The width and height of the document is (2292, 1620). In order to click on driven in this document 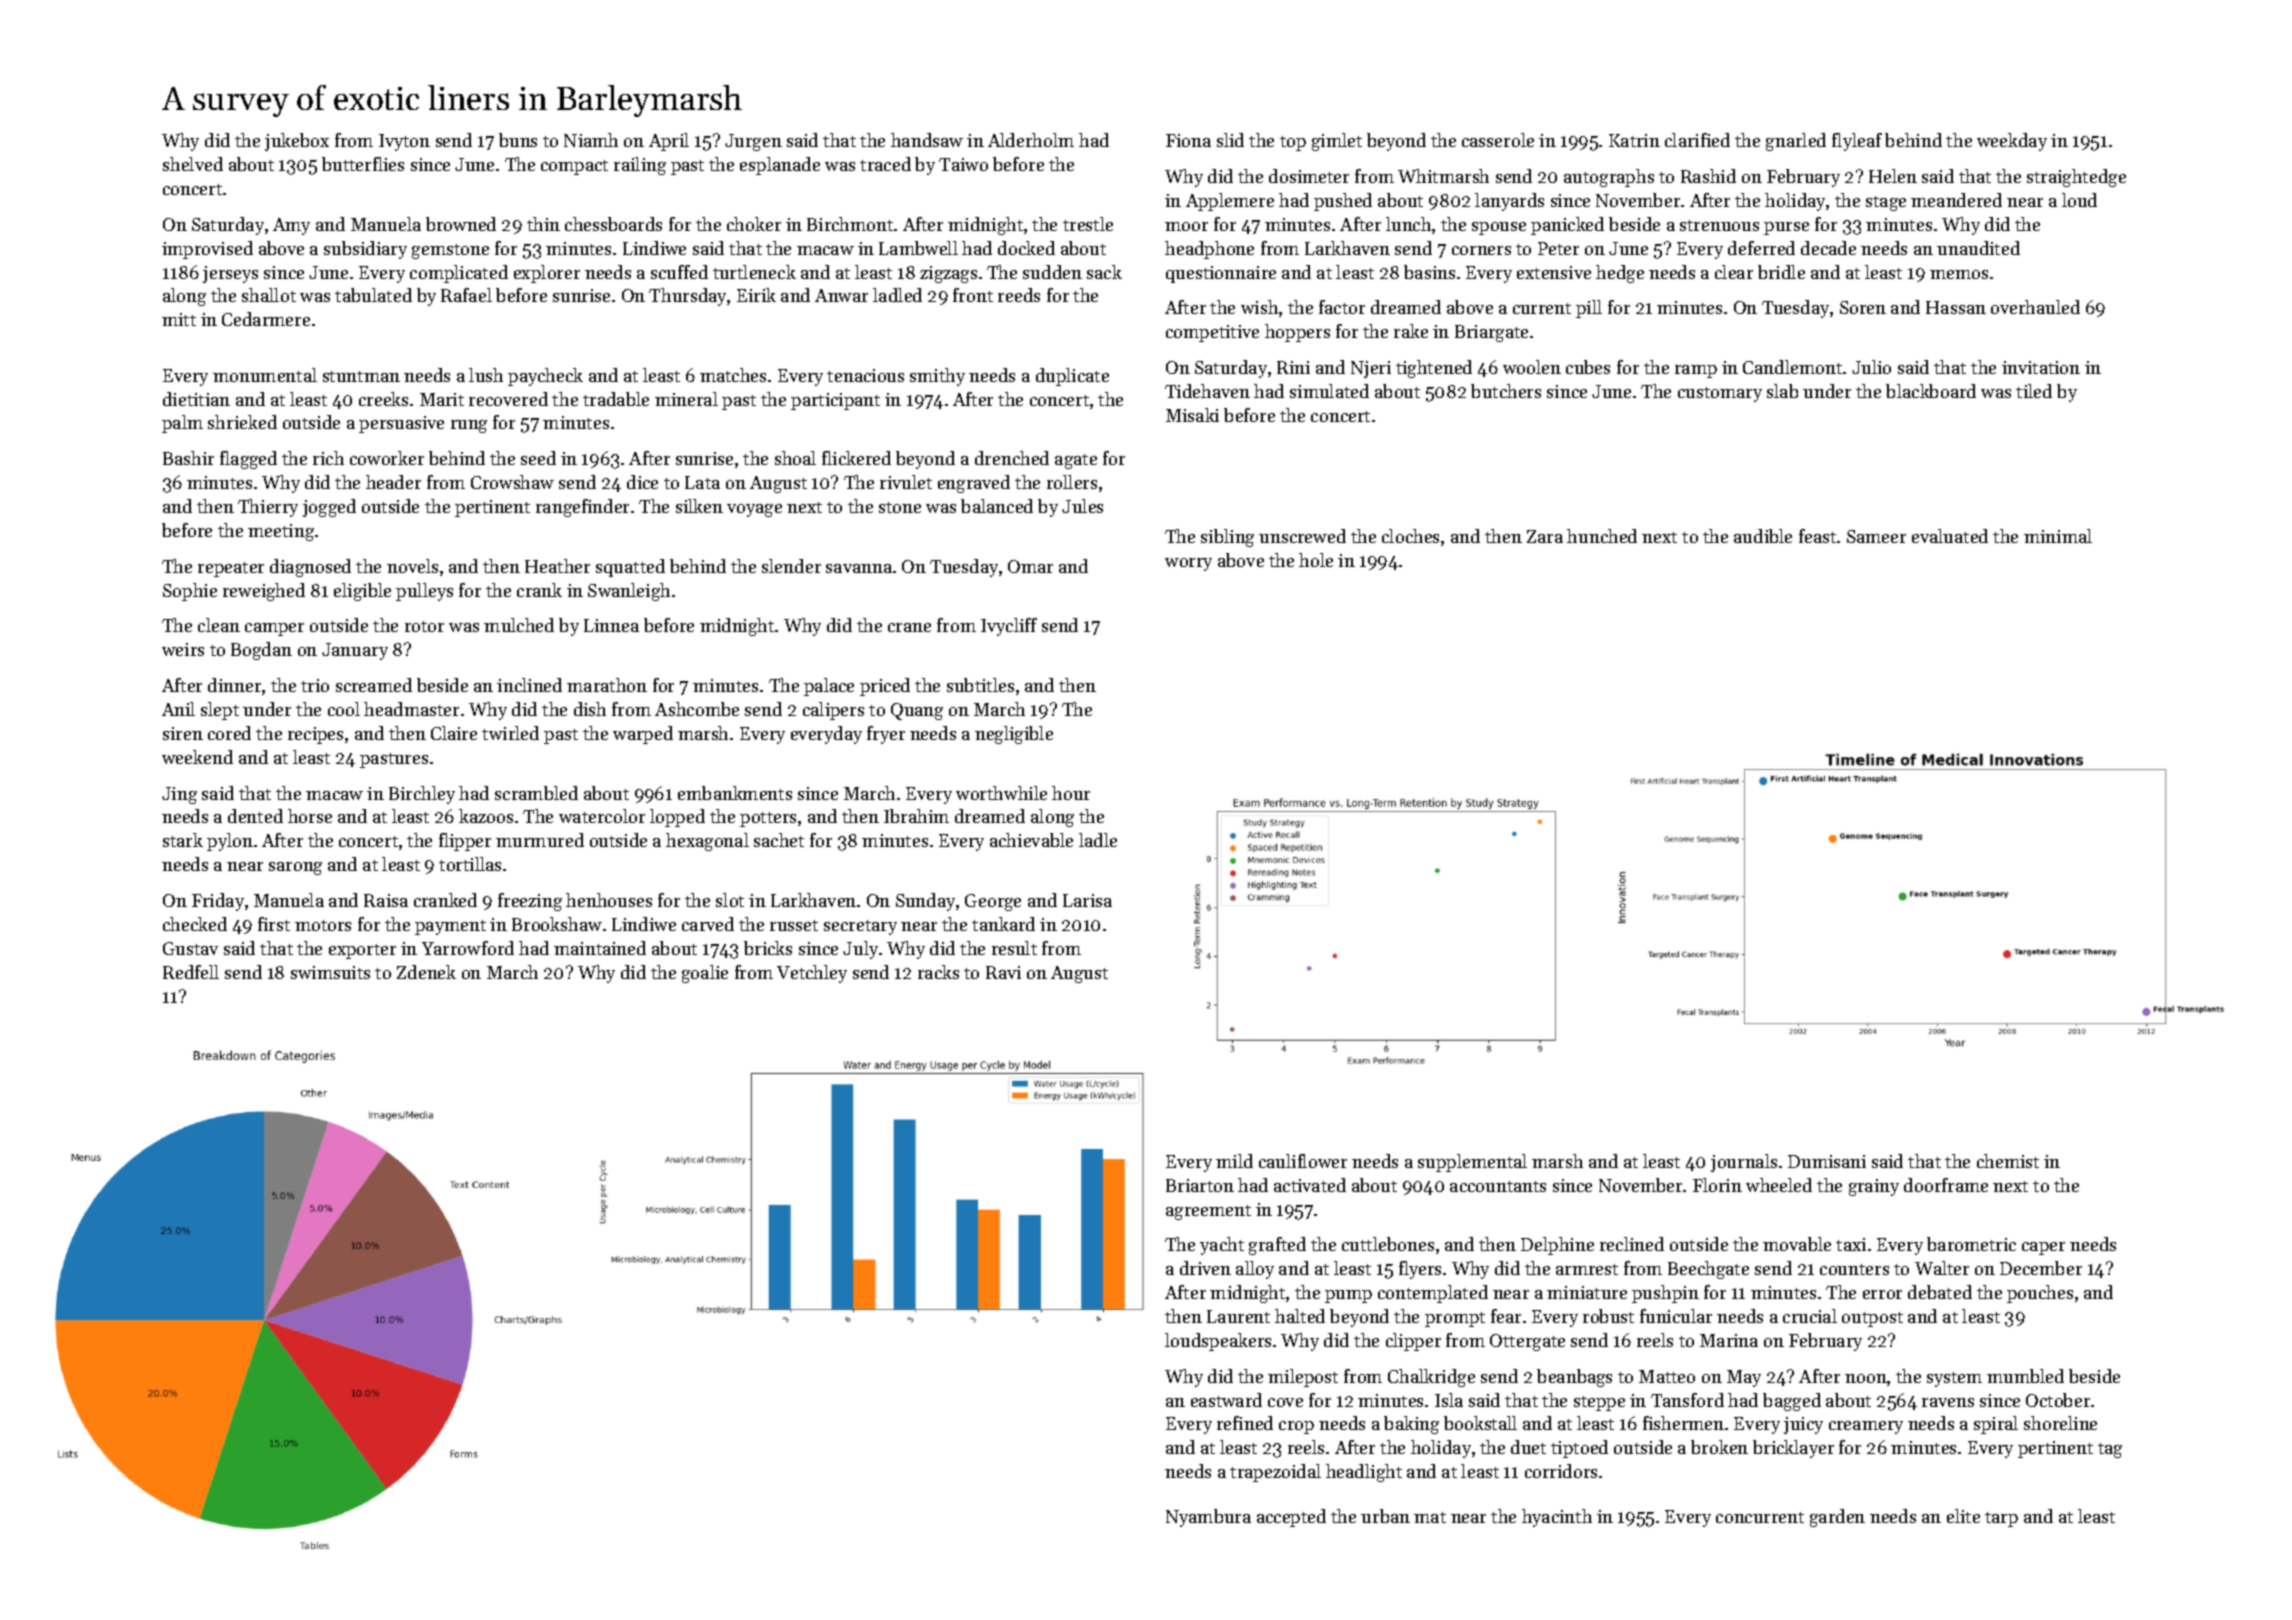, I will do `click(1205, 1268)`.
